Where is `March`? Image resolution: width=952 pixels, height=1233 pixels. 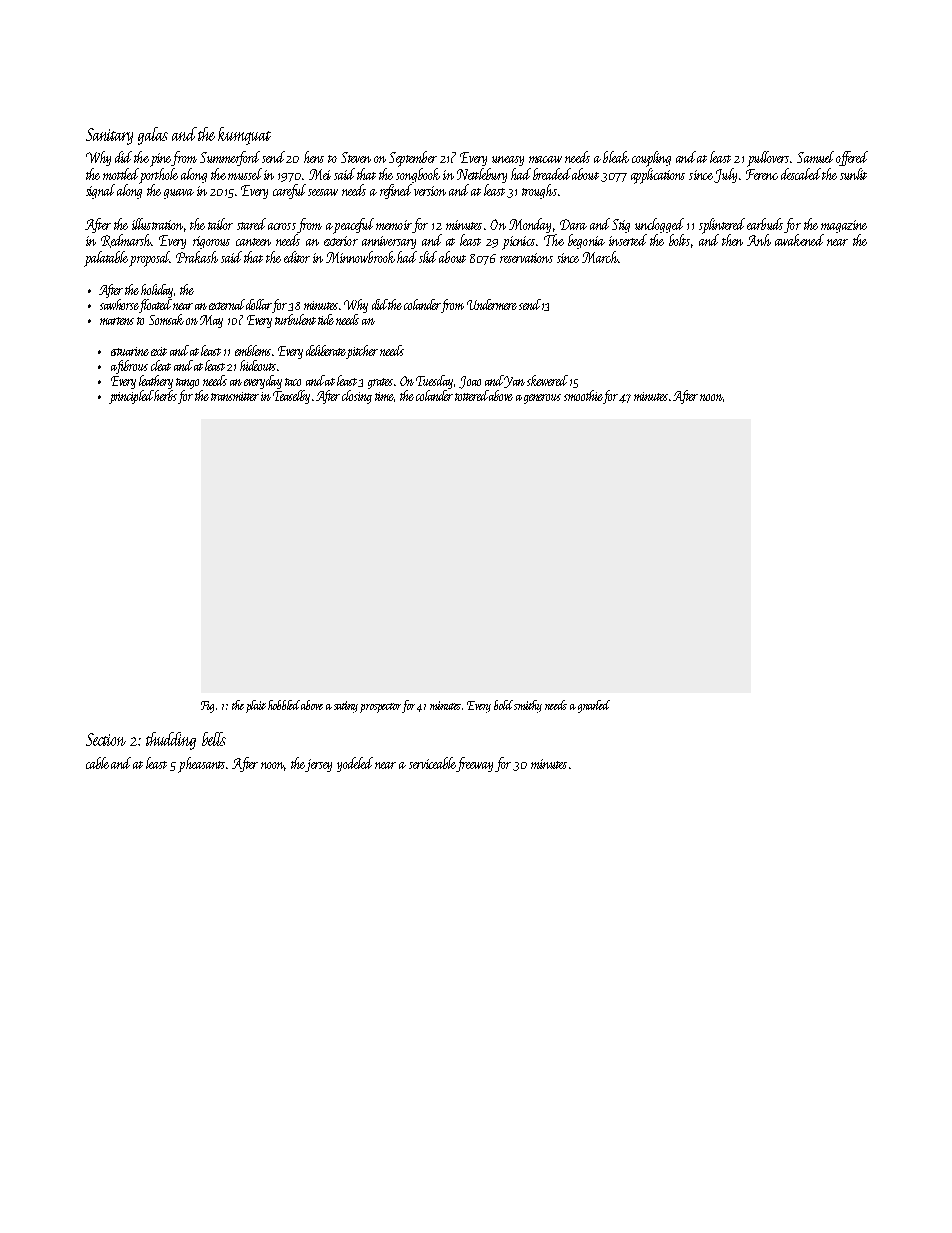
March is located at coordinates (600, 257).
